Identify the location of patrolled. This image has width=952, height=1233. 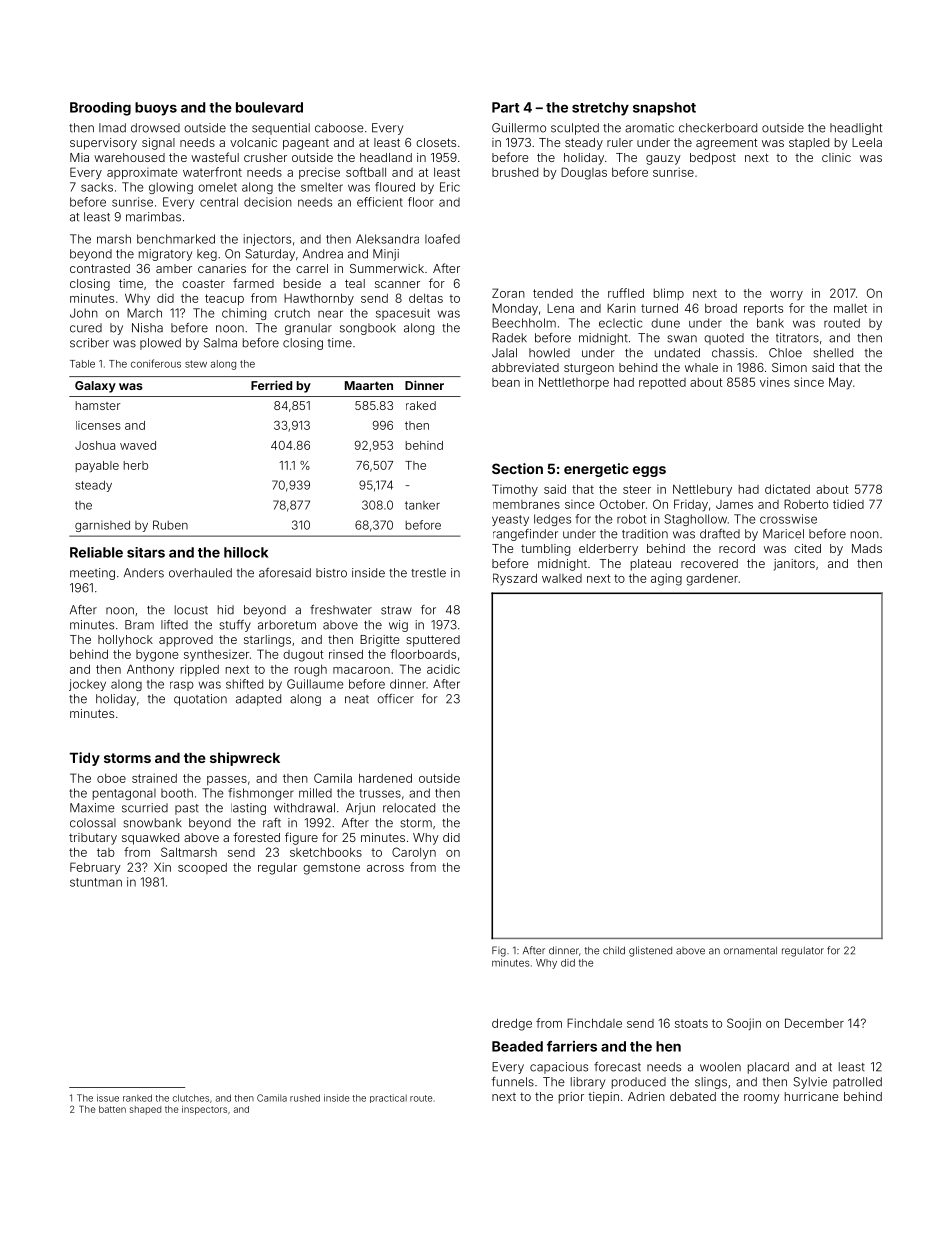
(857, 1083).
